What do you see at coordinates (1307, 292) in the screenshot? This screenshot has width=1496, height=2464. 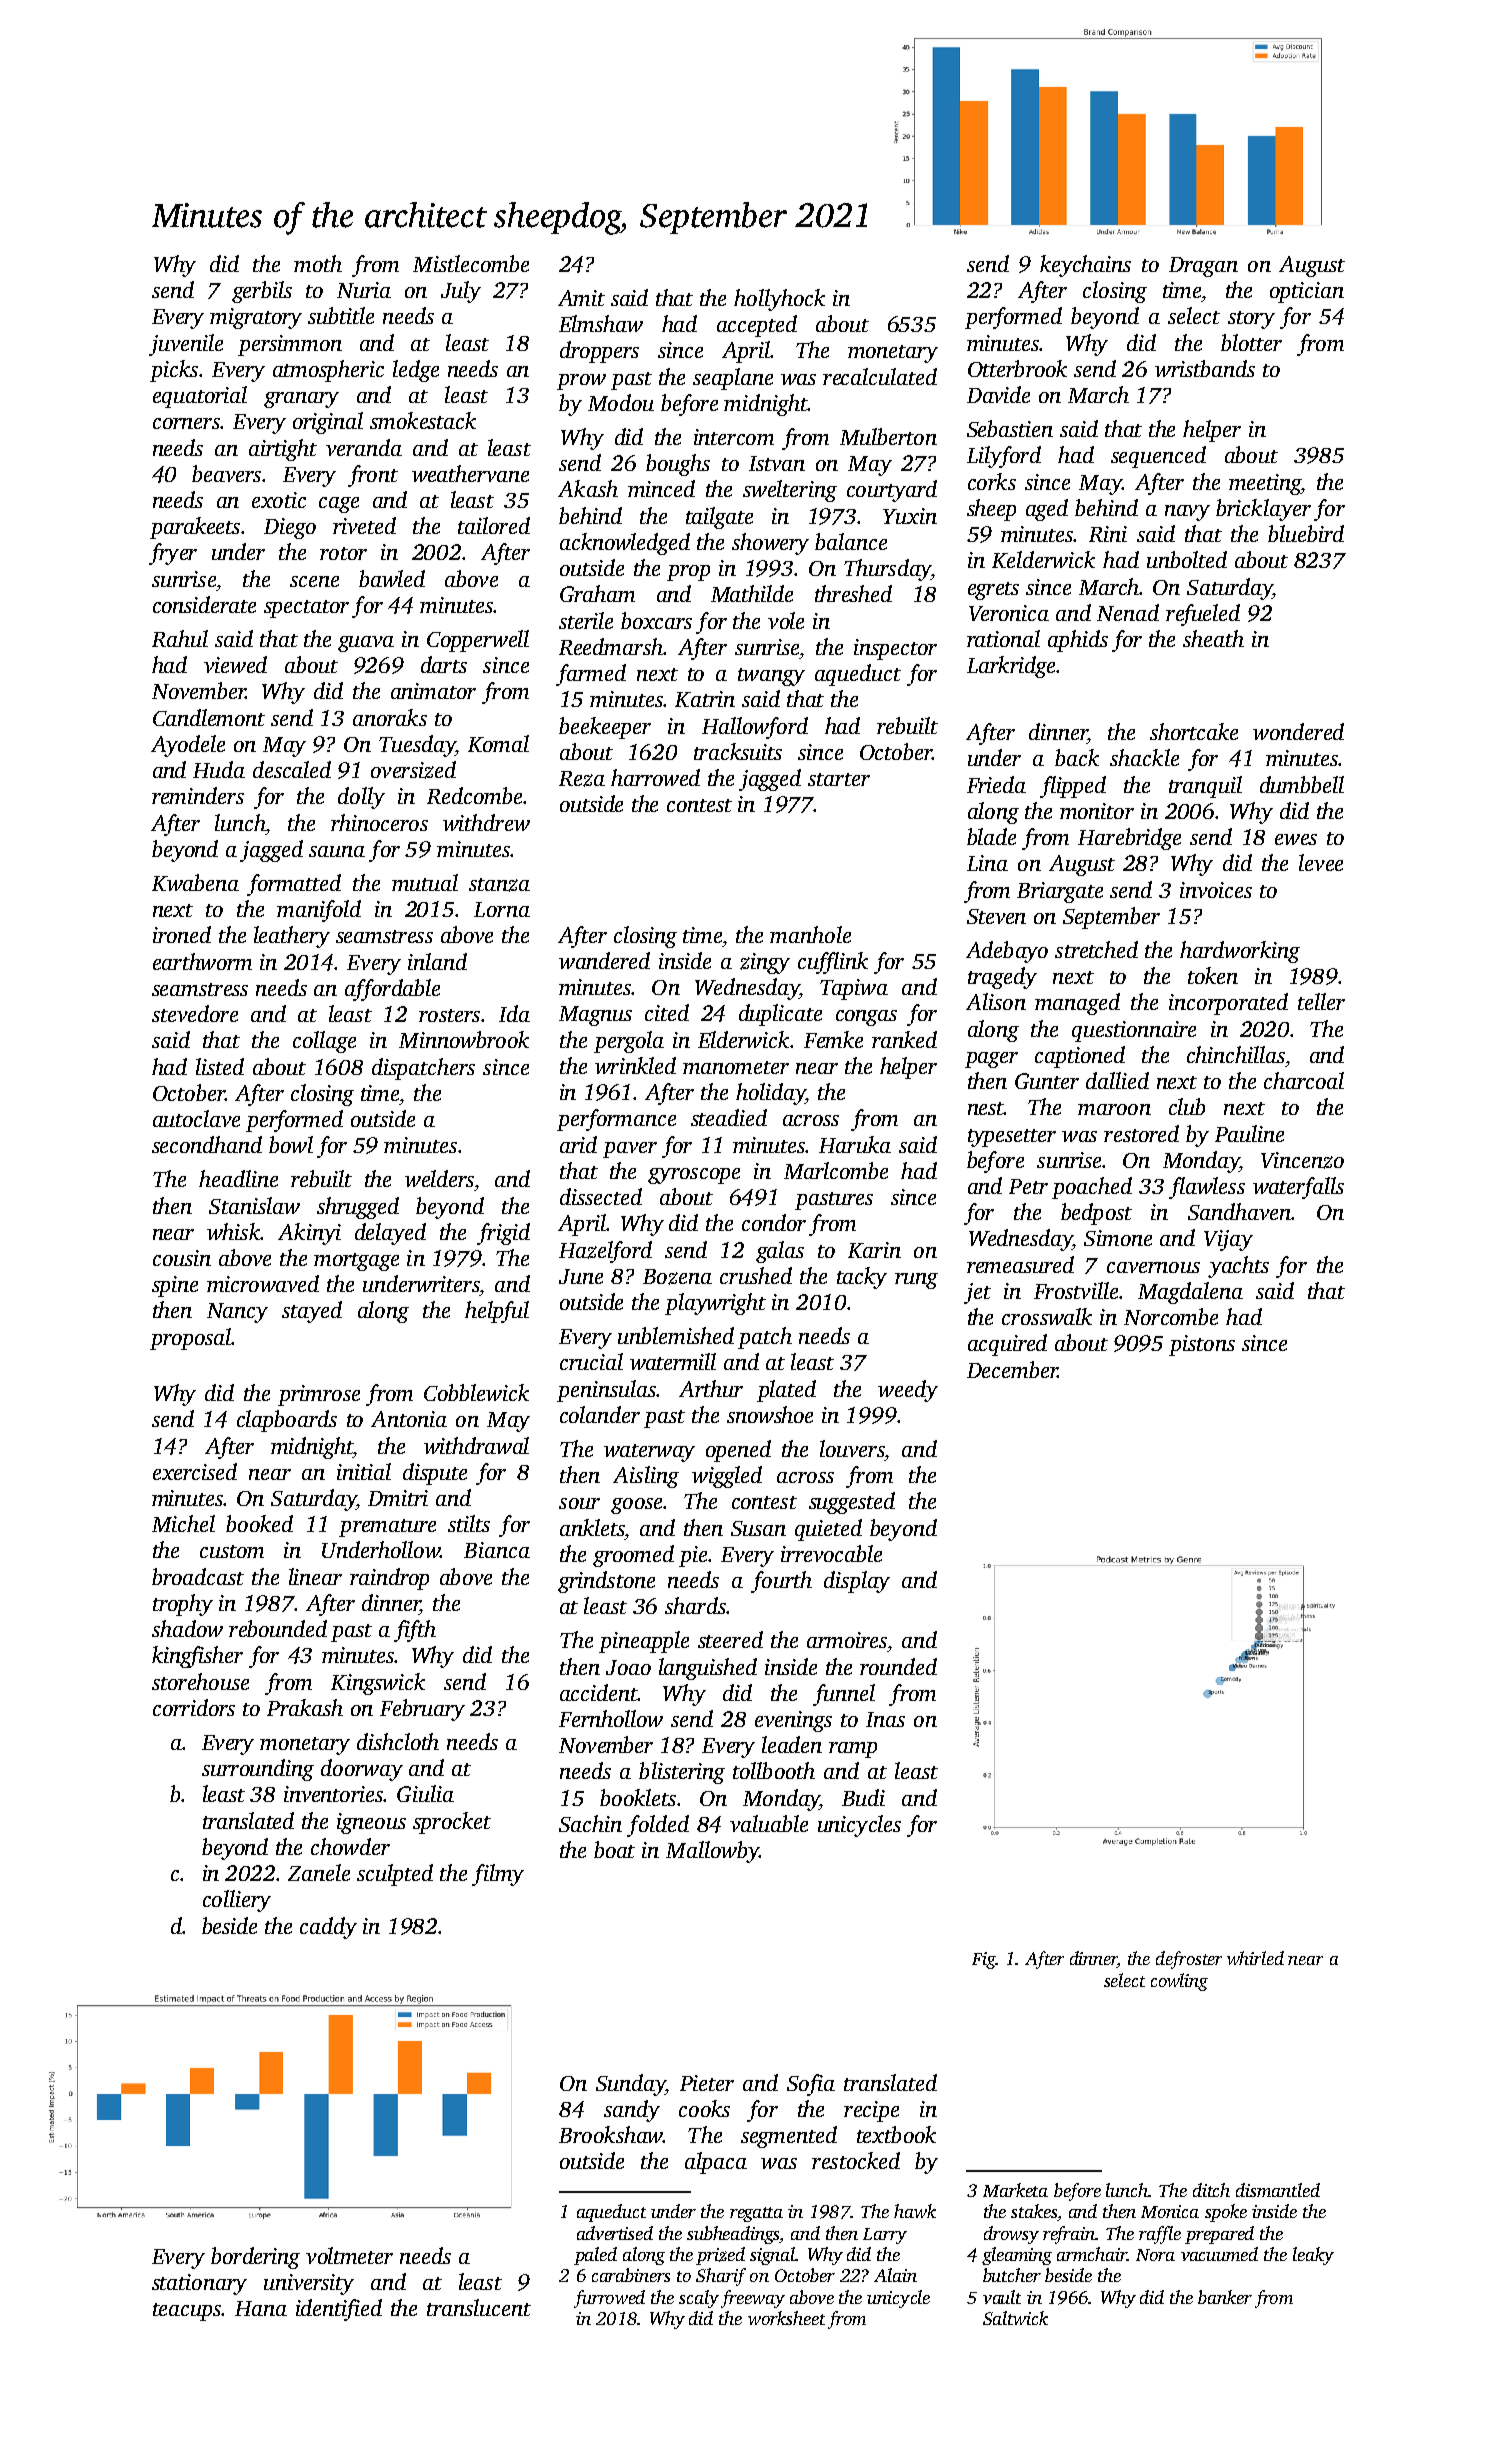 I see `optician` at bounding box center [1307, 292].
